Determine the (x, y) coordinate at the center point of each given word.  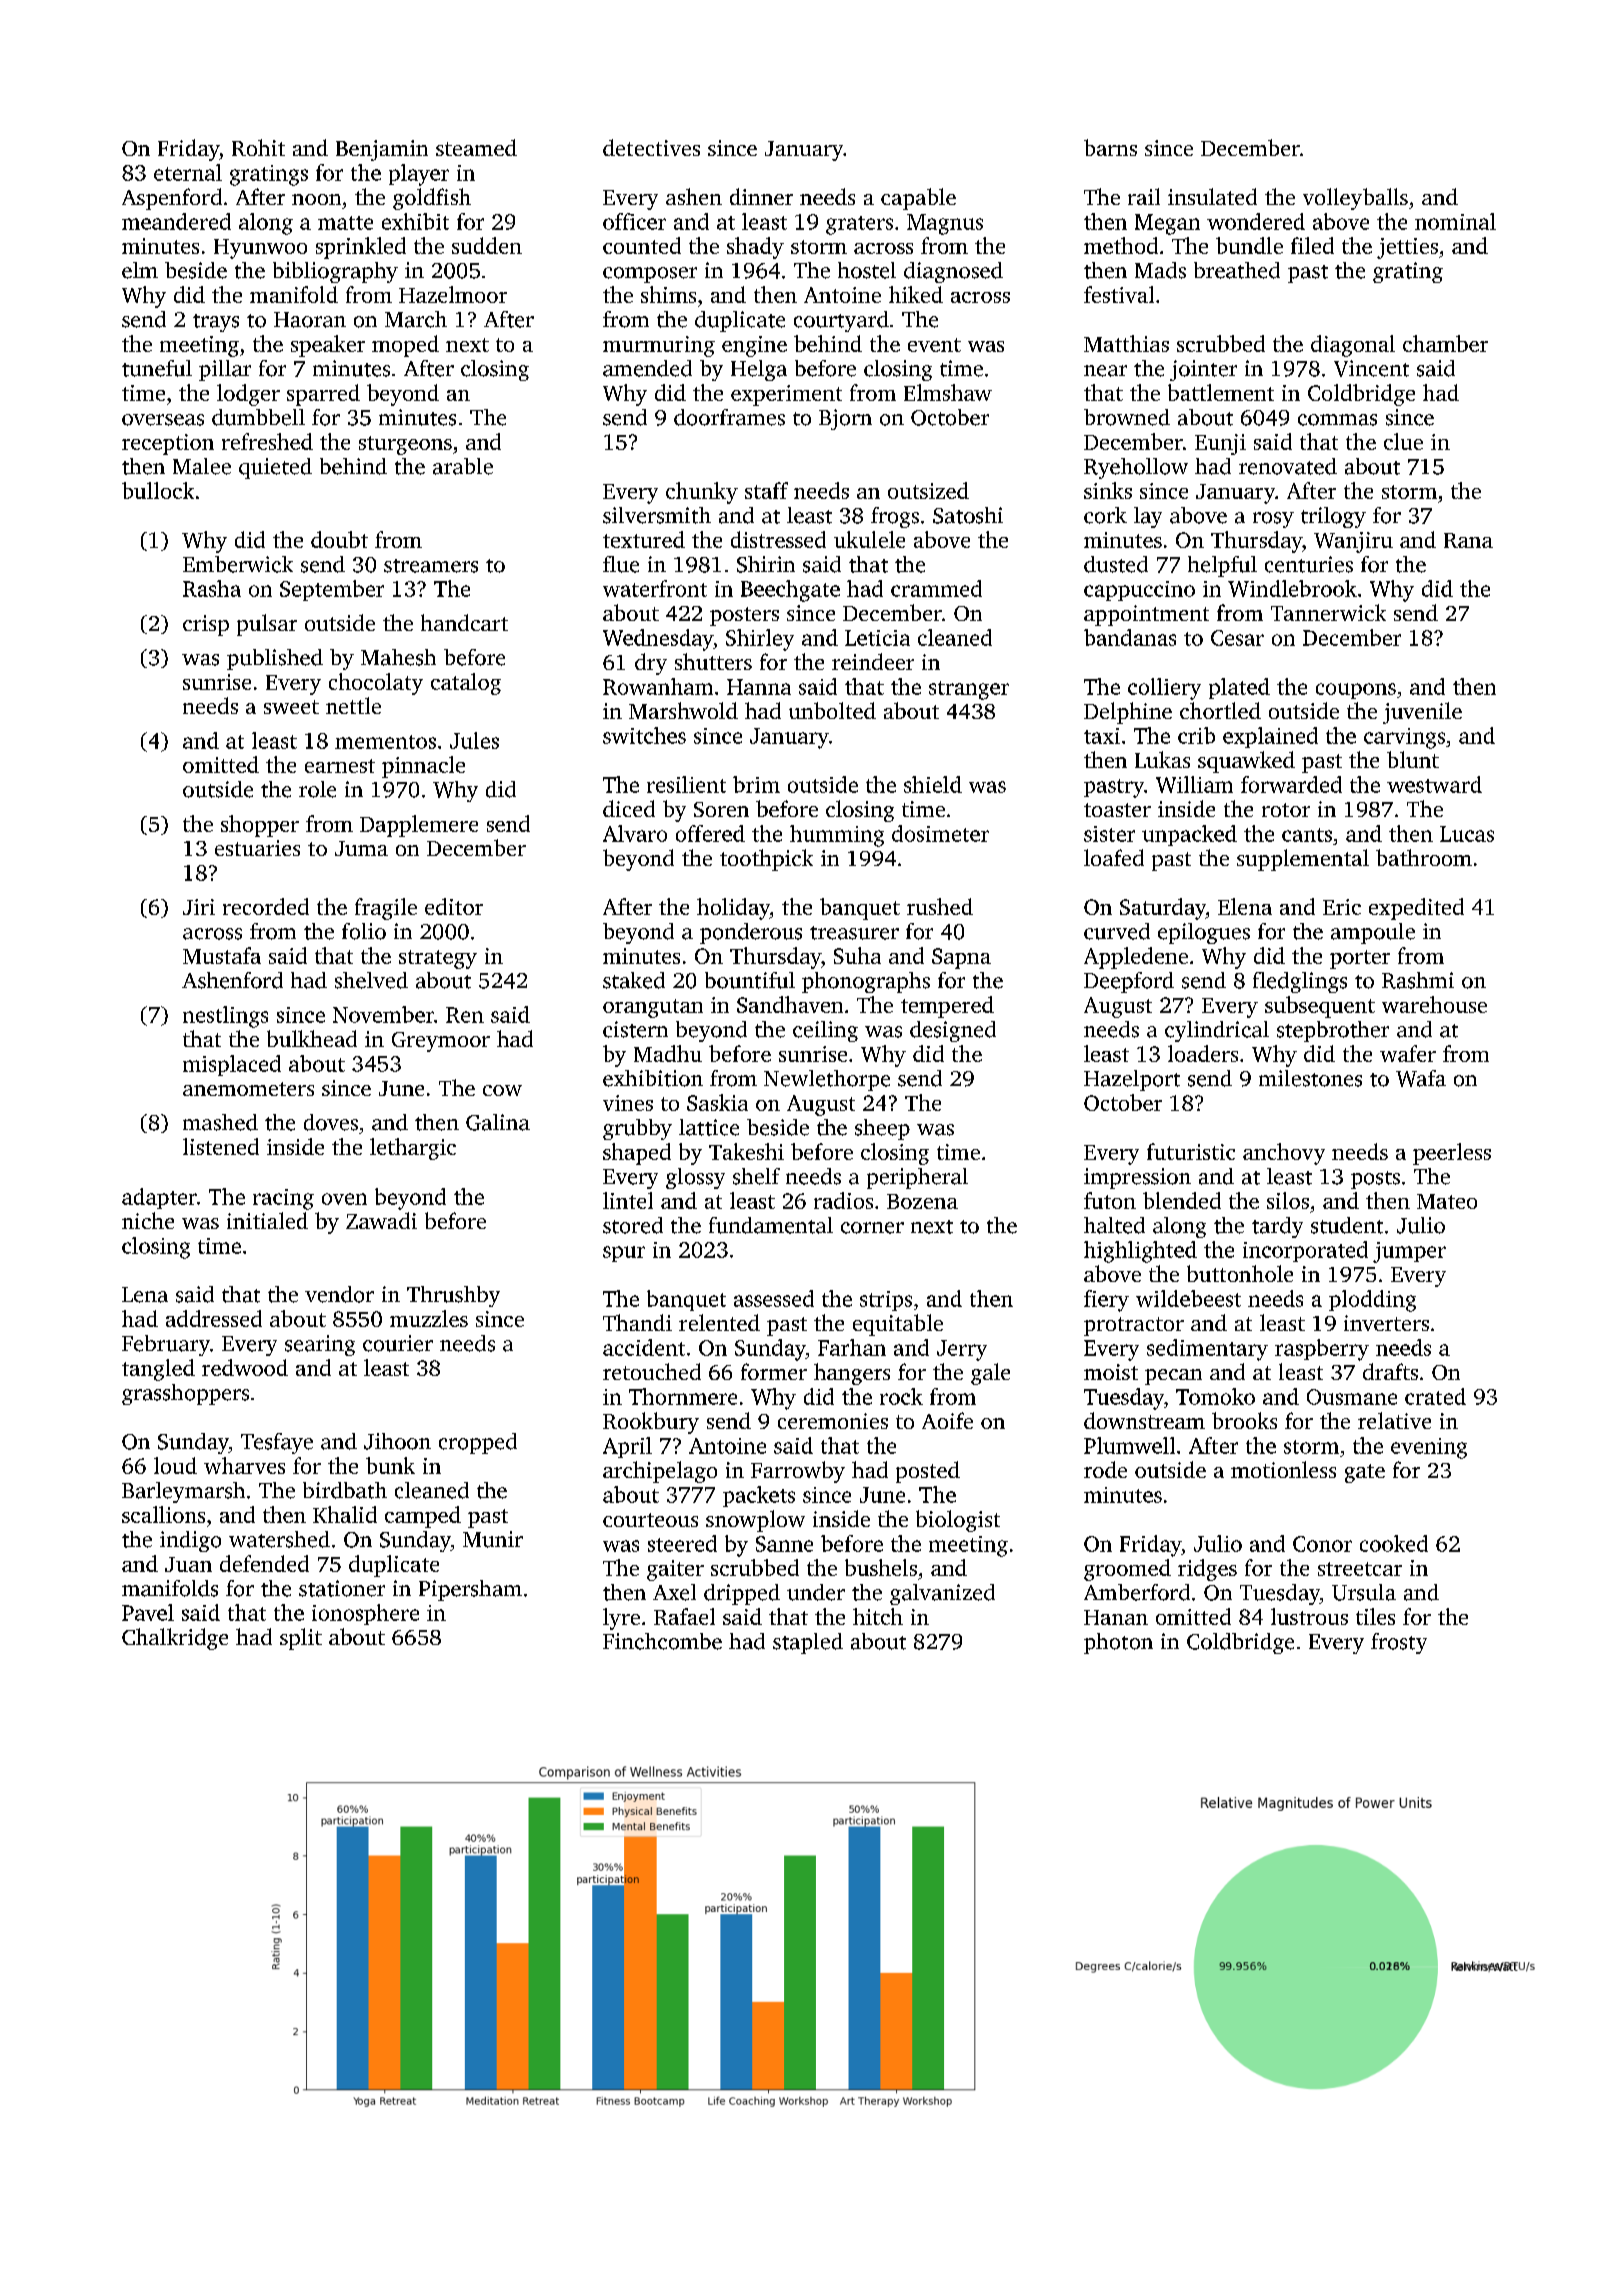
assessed (774, 1298)
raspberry (1322, 1350)
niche (148, 1220)
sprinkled (361, 248)
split (301, 1639)
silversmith (657, 515)
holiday (733, 909)
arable (463, 466)
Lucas (1467, 834)
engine (754, 346)
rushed (940, 906)
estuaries (257, 848)
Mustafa (222, 955)
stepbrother (1333, 1031)
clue (1403, 441)
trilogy (1333, 517)
